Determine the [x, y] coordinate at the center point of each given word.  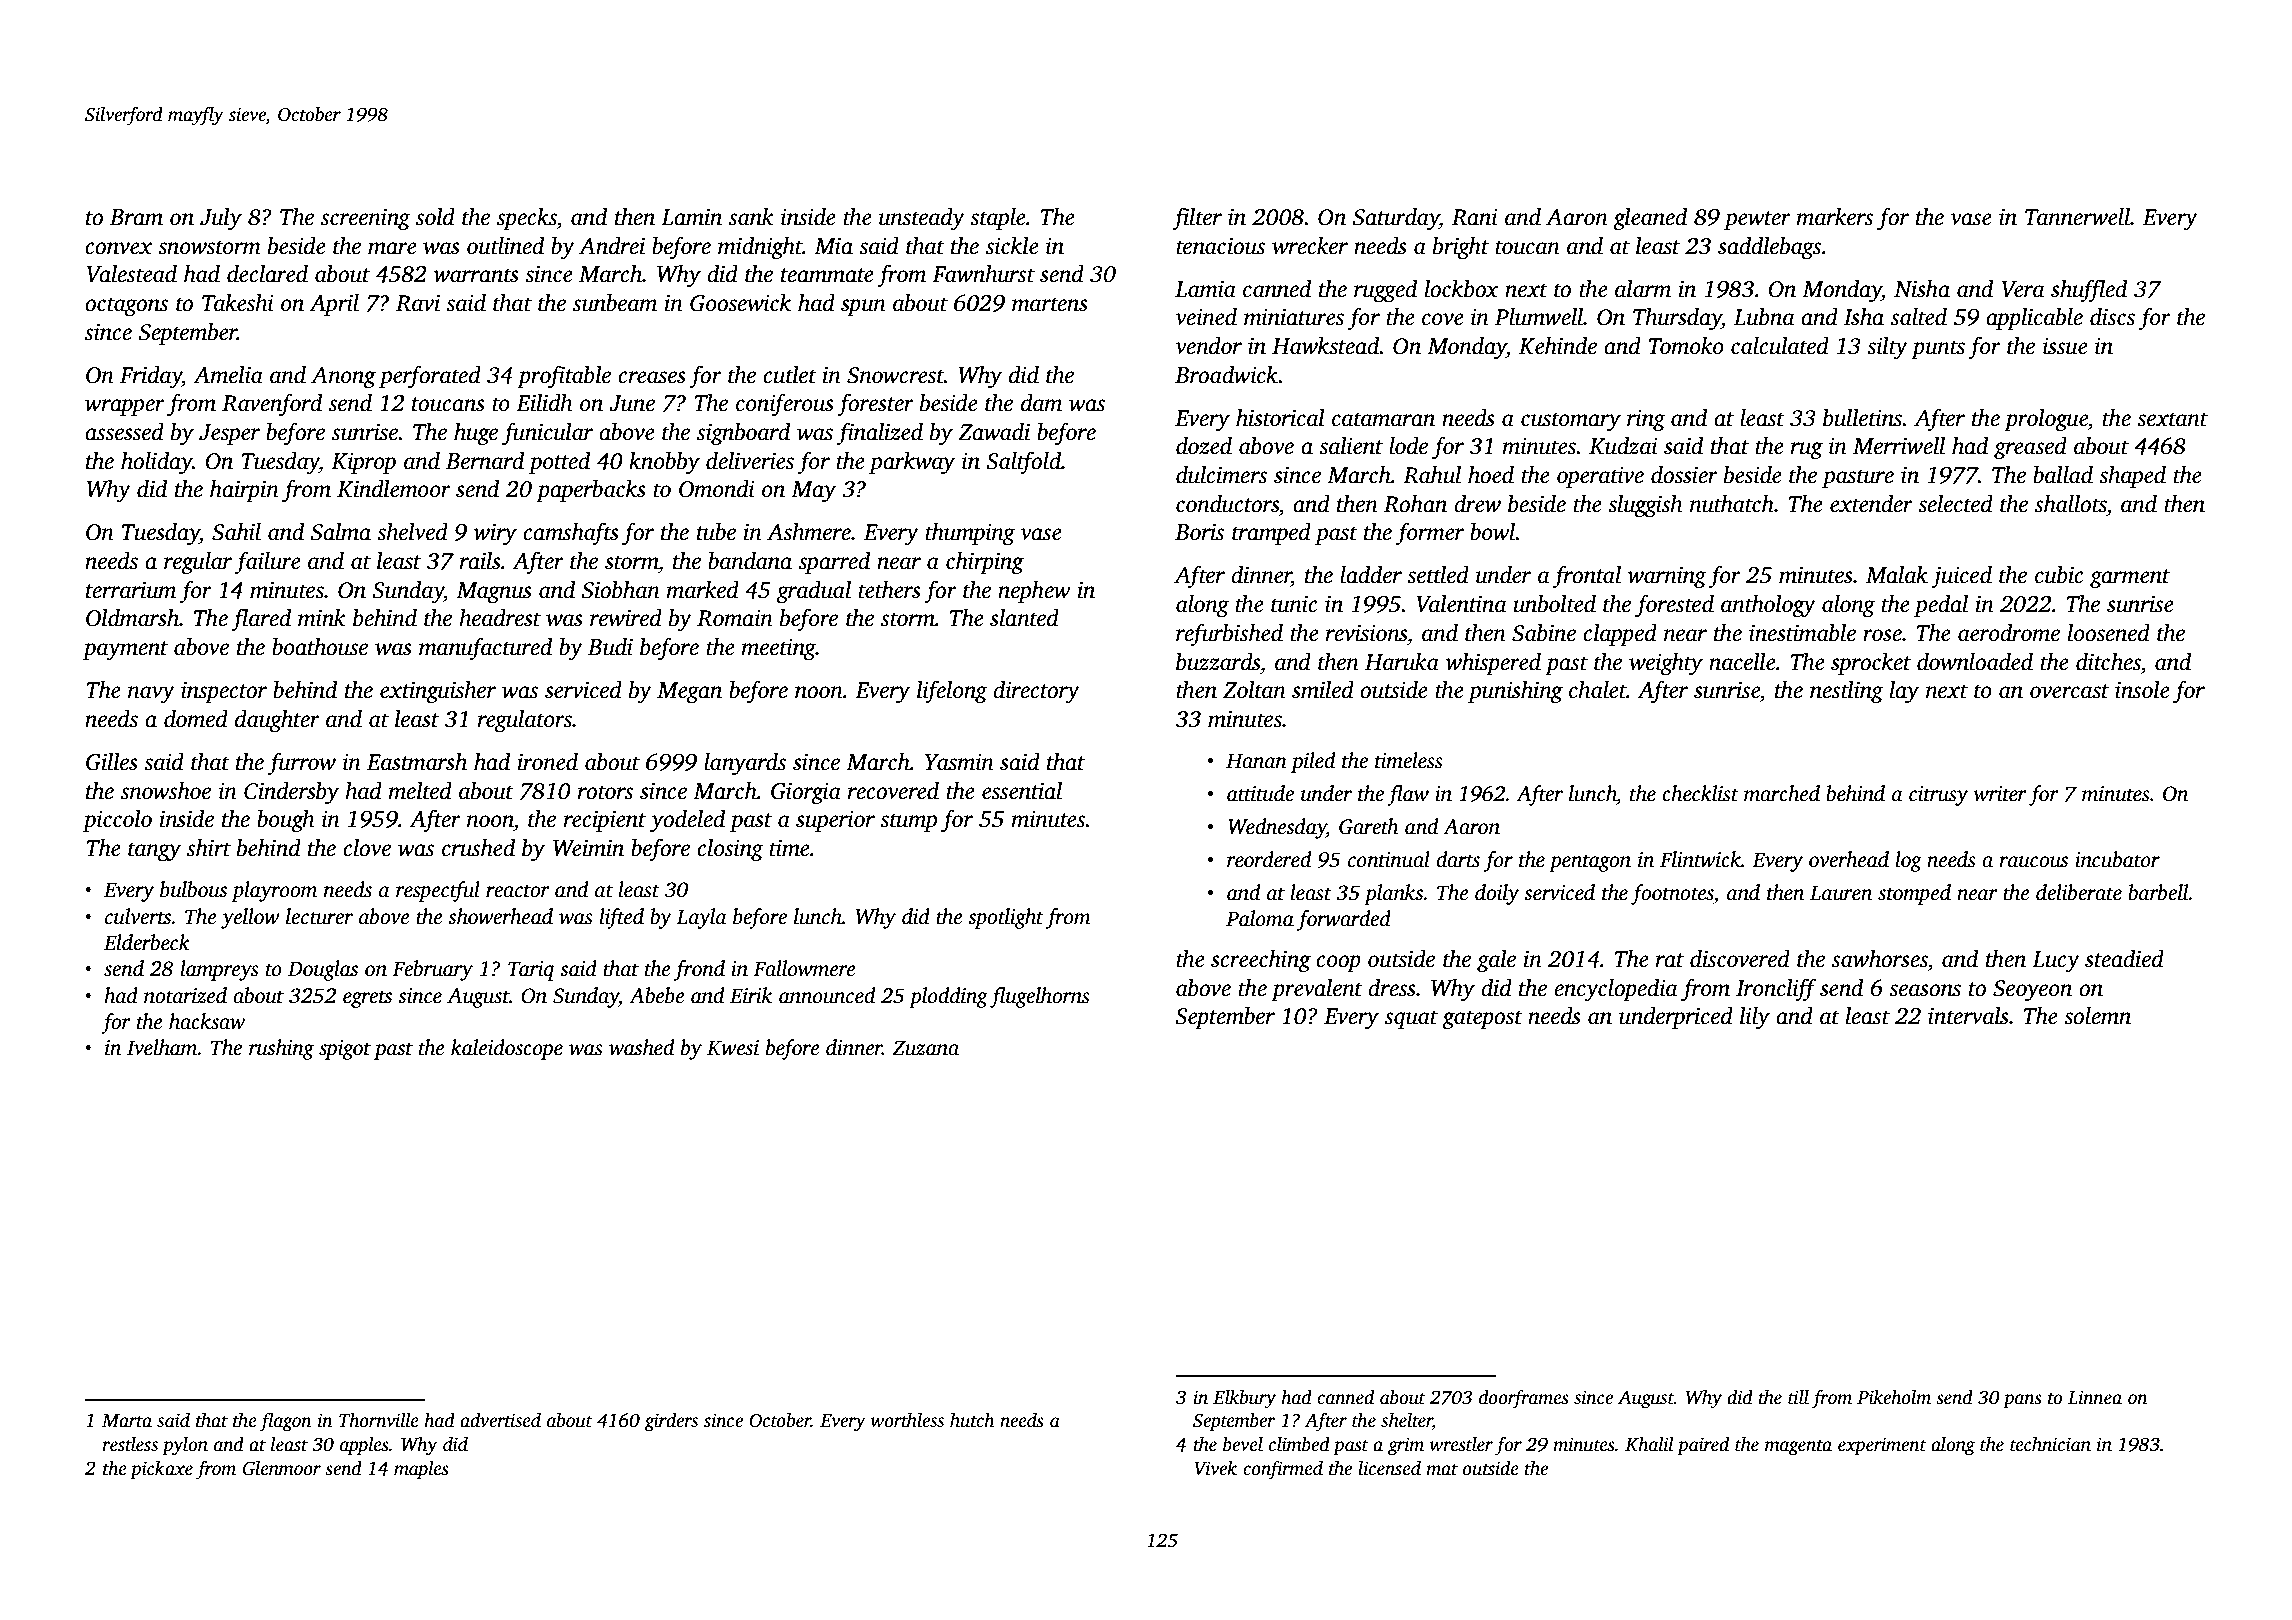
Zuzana [925, 1048]
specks [527, 219]
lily [1755, 1018]
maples [421, 1470]
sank [751, 217]
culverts [138, 916]
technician [2050, 1444]
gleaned [1650, 219]
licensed [1389, 1468]
